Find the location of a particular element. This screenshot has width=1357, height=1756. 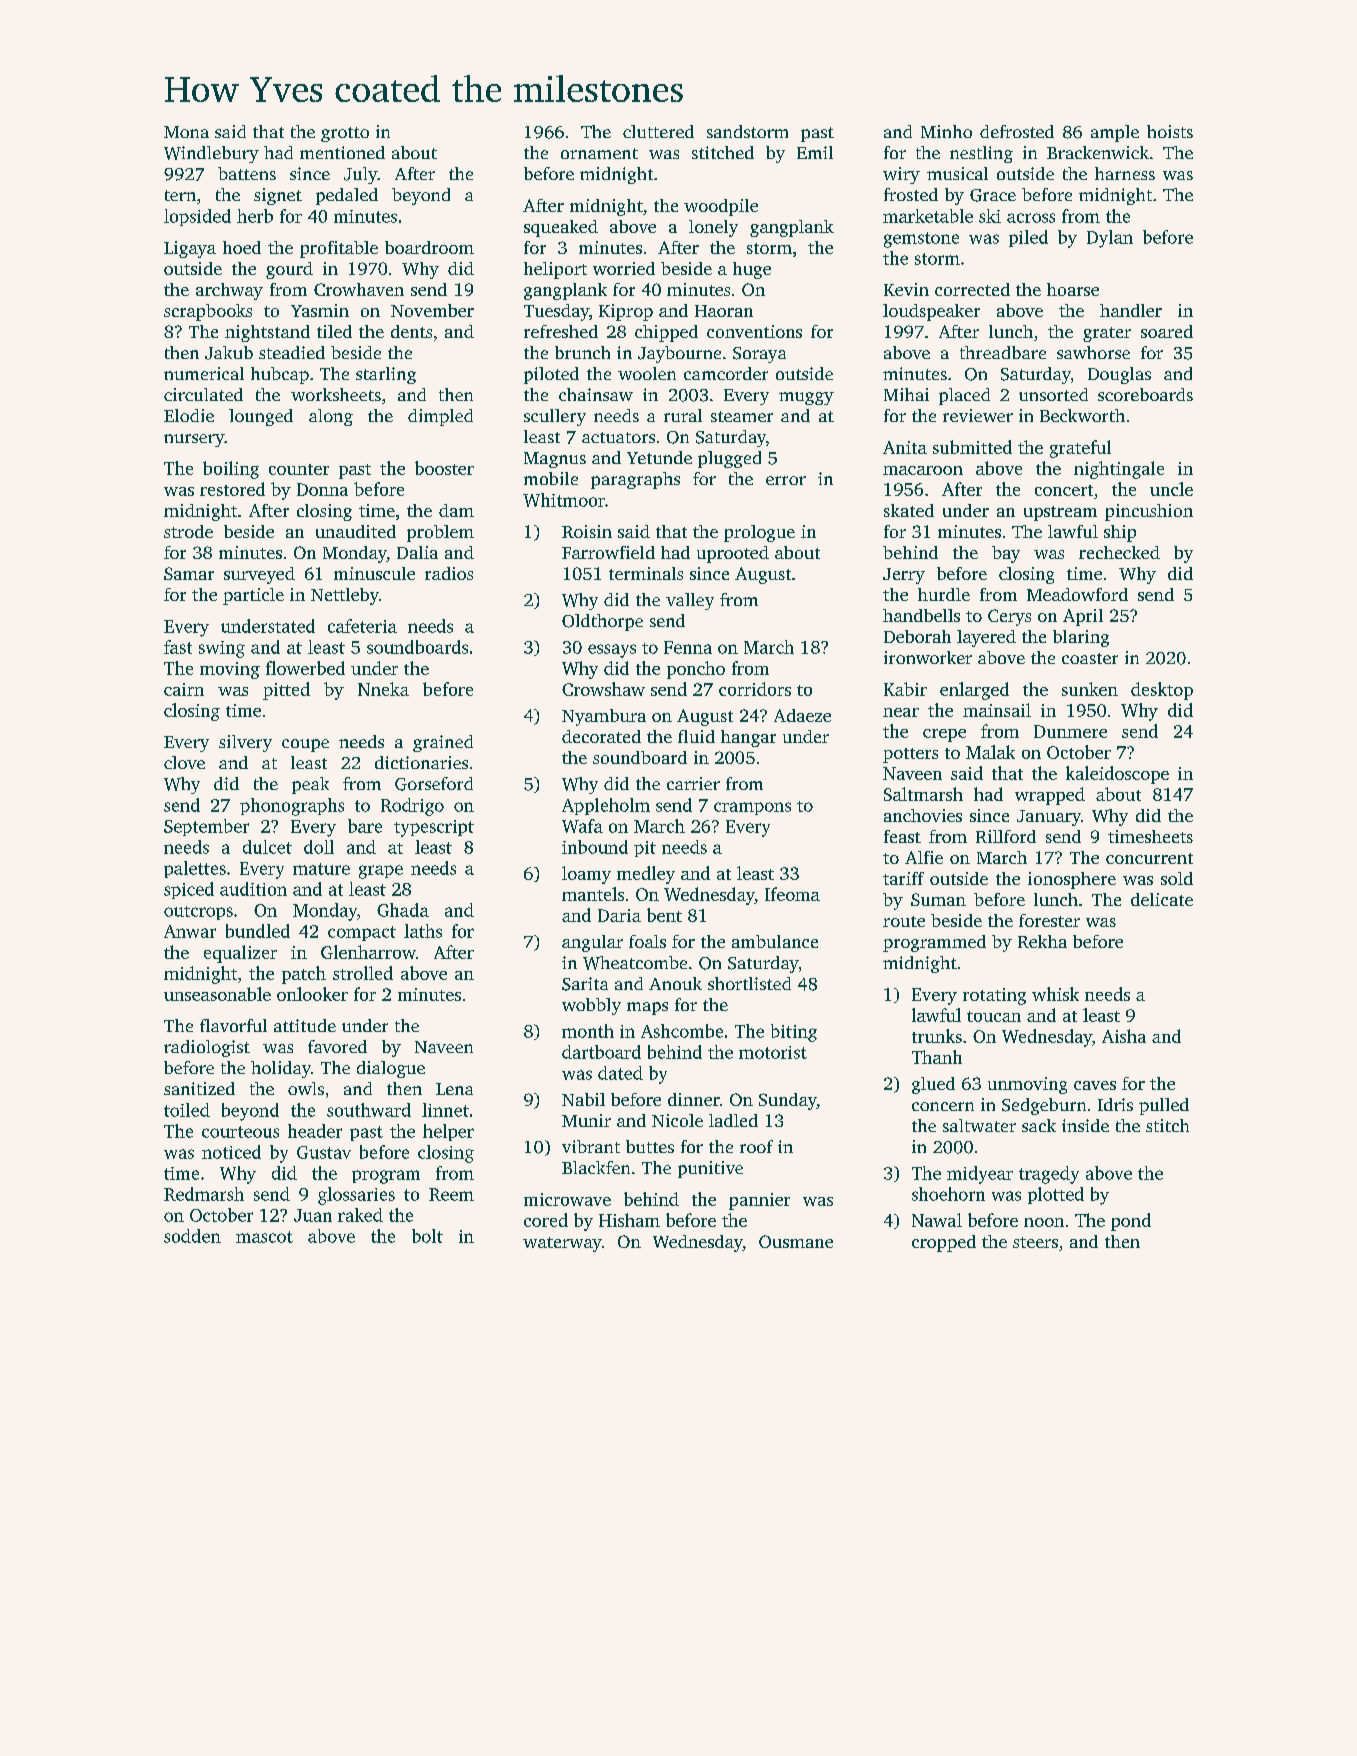

harness is located at coordinates (1125, 173).
